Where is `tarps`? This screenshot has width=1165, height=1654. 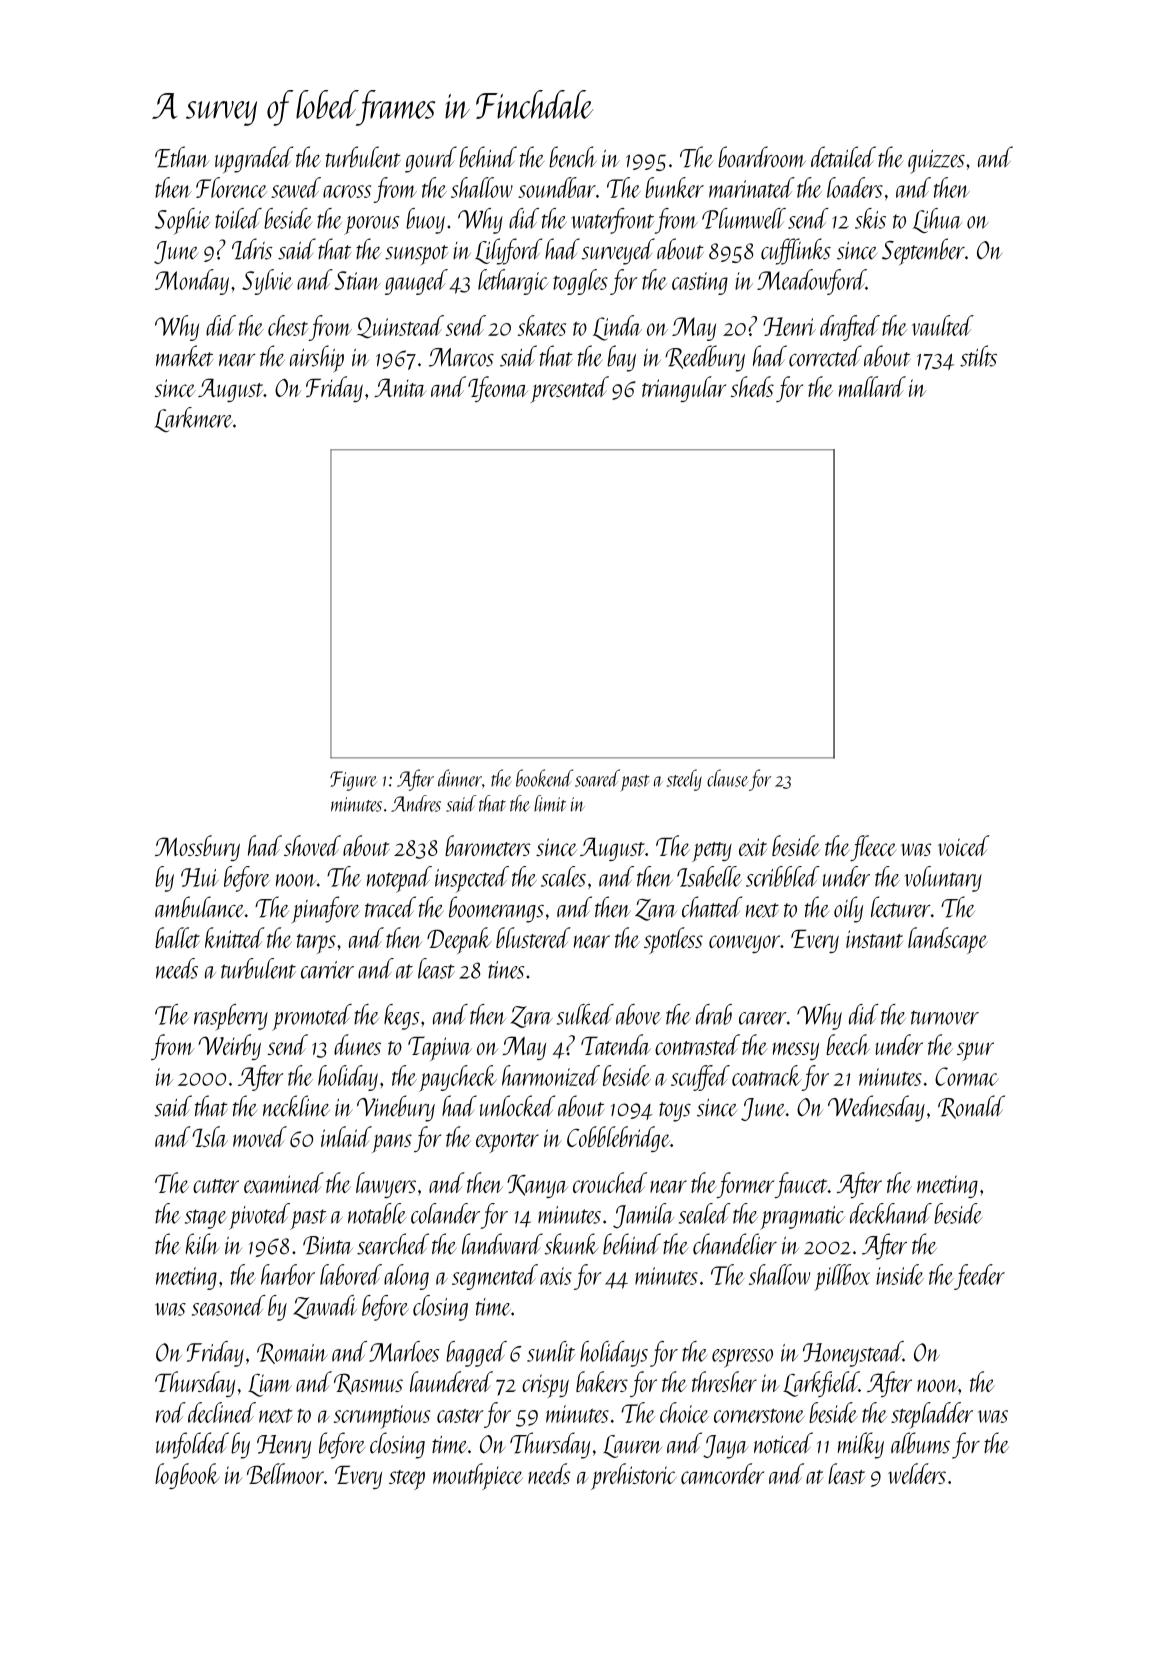
tarps is located at coordinates (316, 944).
